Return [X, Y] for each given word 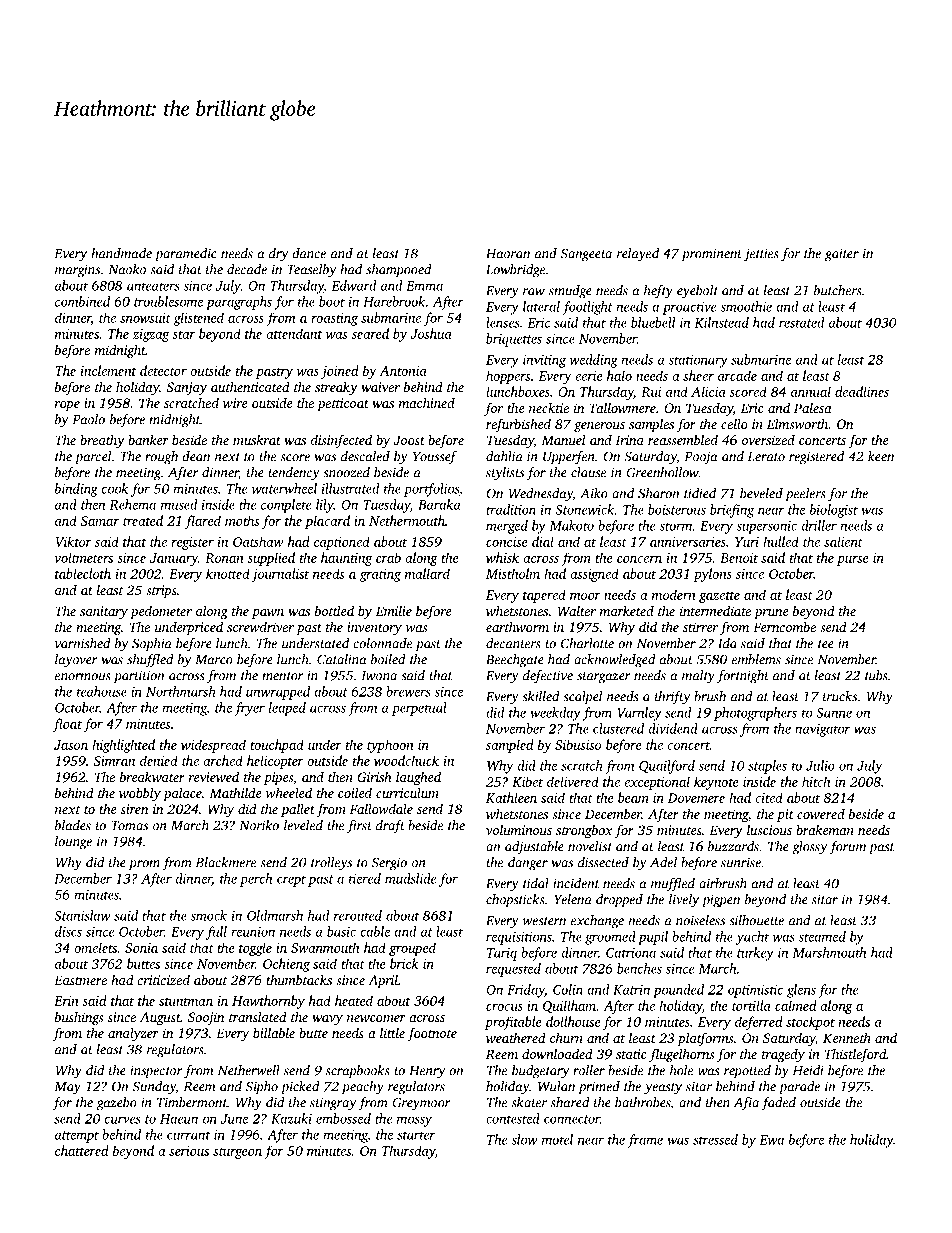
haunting [346, 559]
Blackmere [226, 862]
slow [524, 1139]
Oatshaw [258, 541]
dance [309, 253]
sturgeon [237, 1153]
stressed [715, 1139]
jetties [761, 255]
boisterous [677, 509]
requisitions [519, 938]
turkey [755, 954]
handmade [121, 253]
